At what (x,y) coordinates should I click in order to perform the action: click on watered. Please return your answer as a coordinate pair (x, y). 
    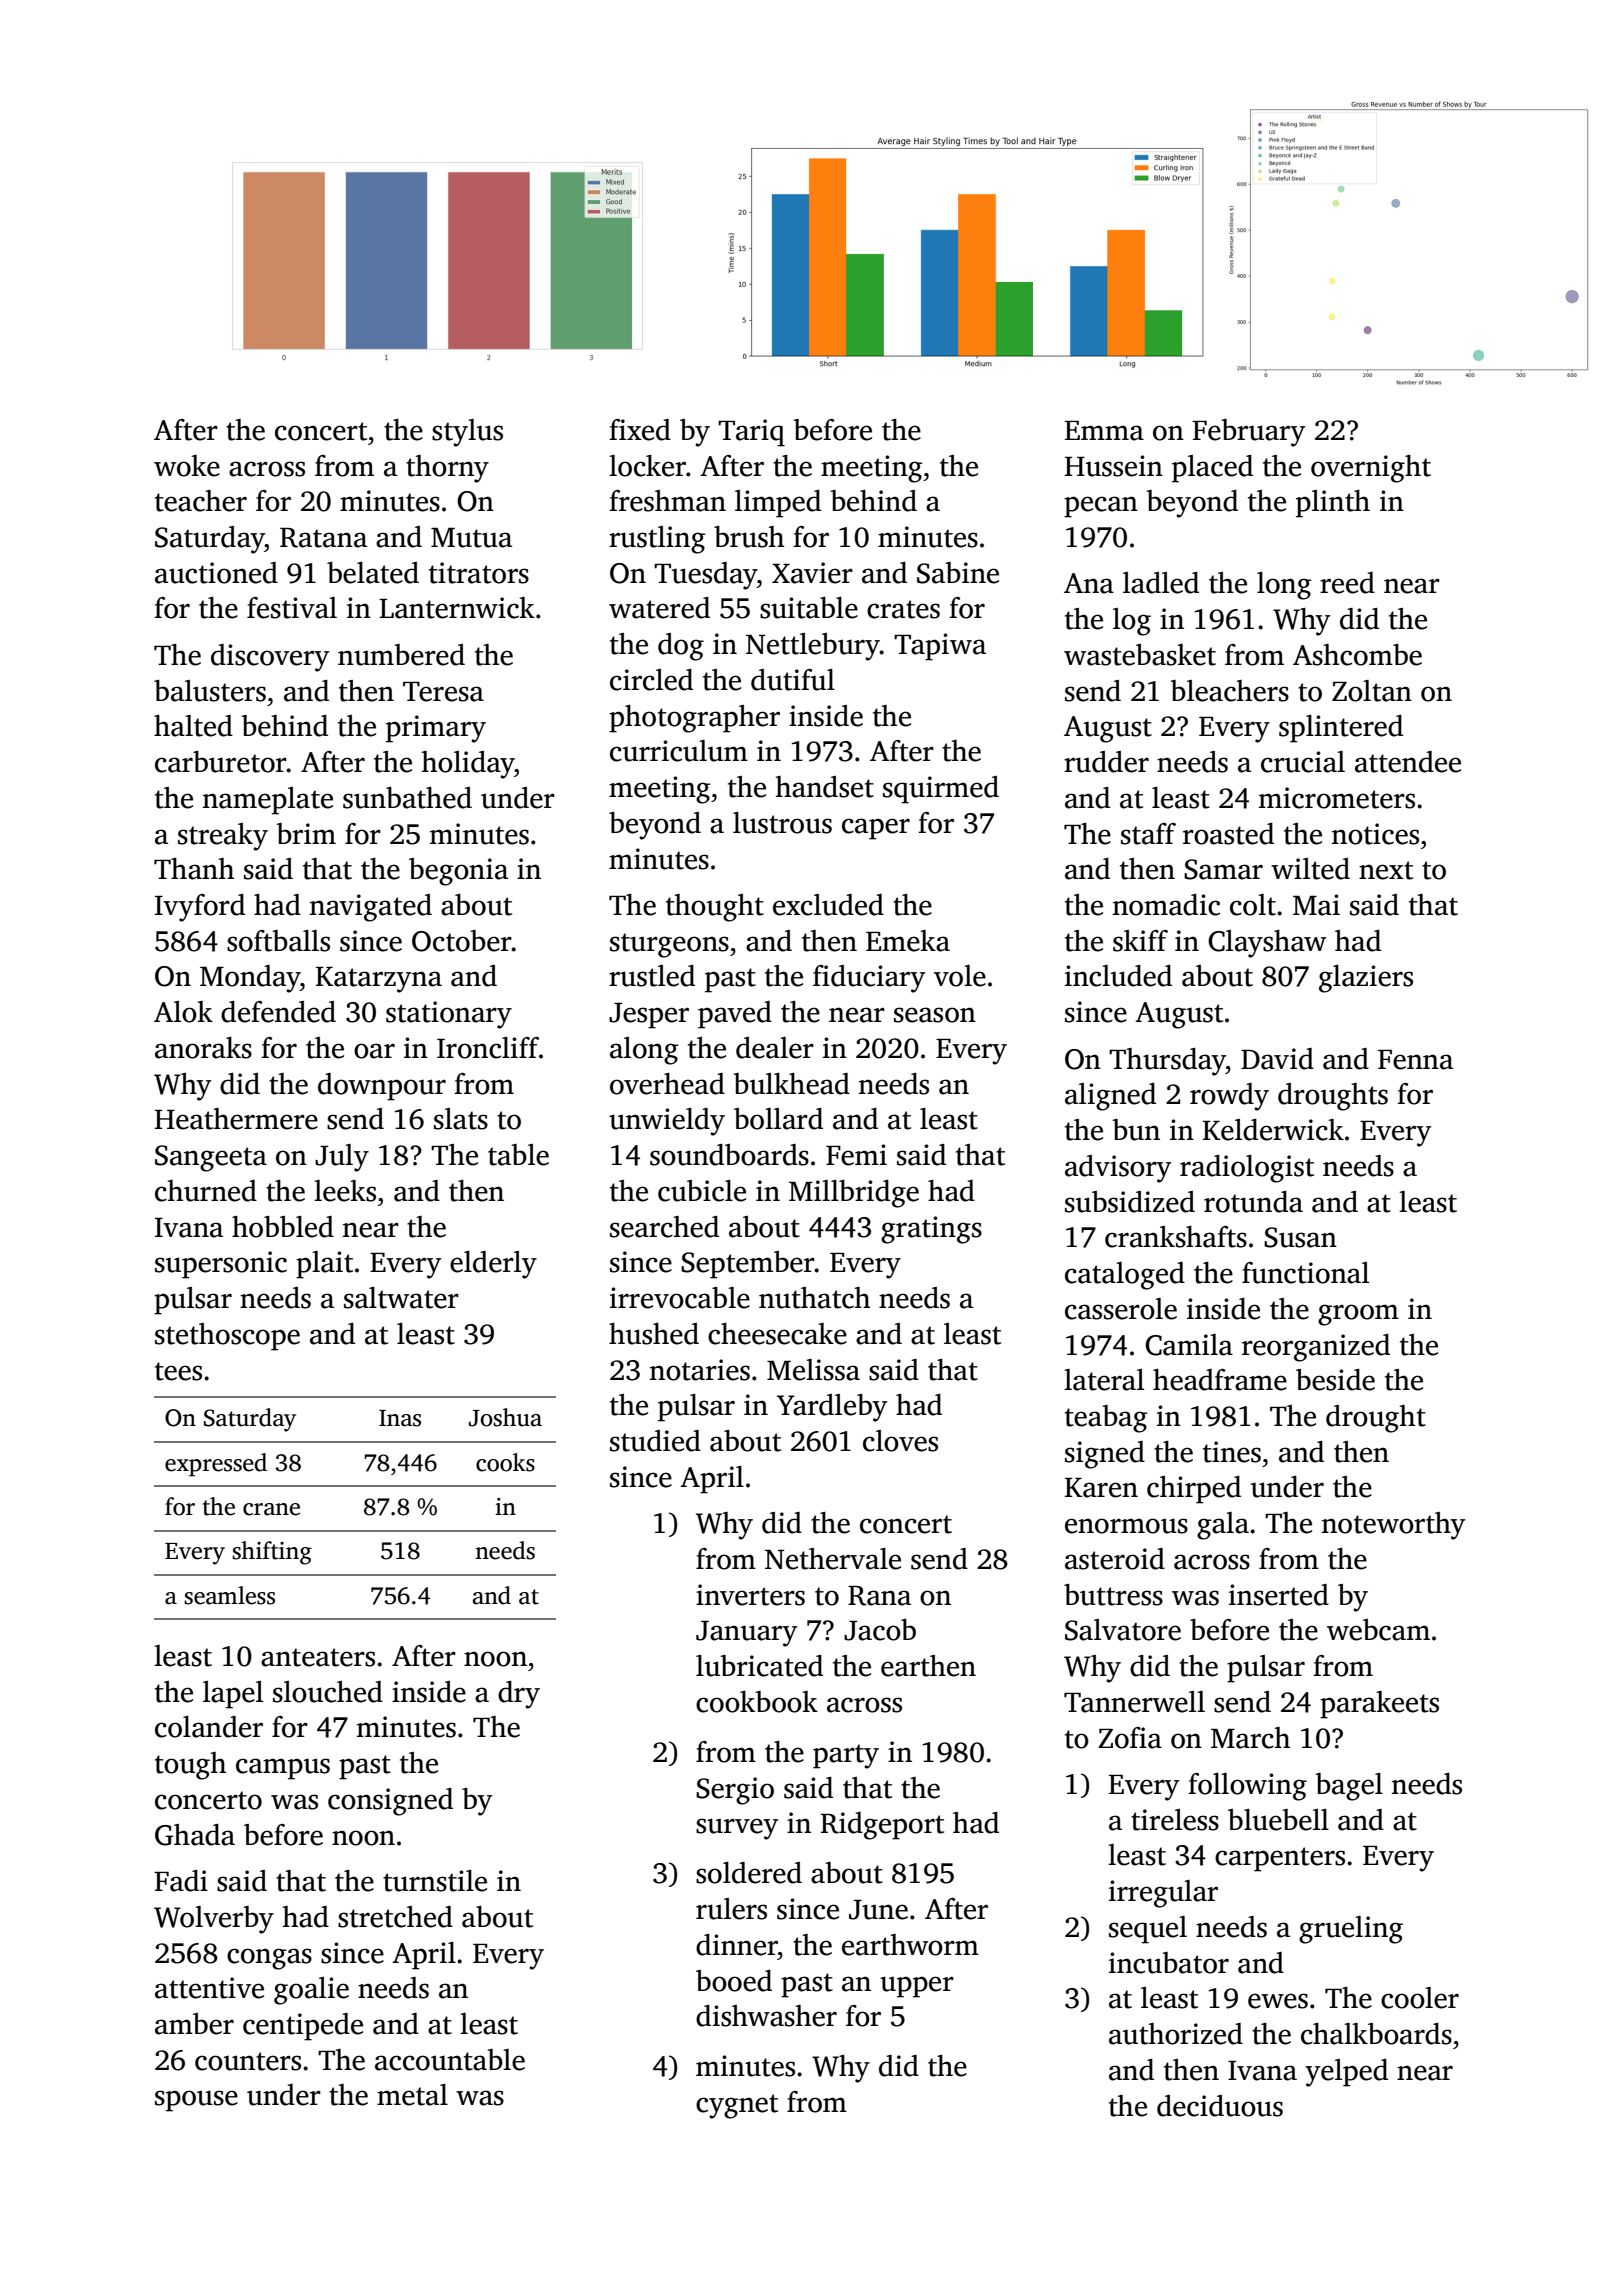
    Looking at the image, I should click on (659, 608).
